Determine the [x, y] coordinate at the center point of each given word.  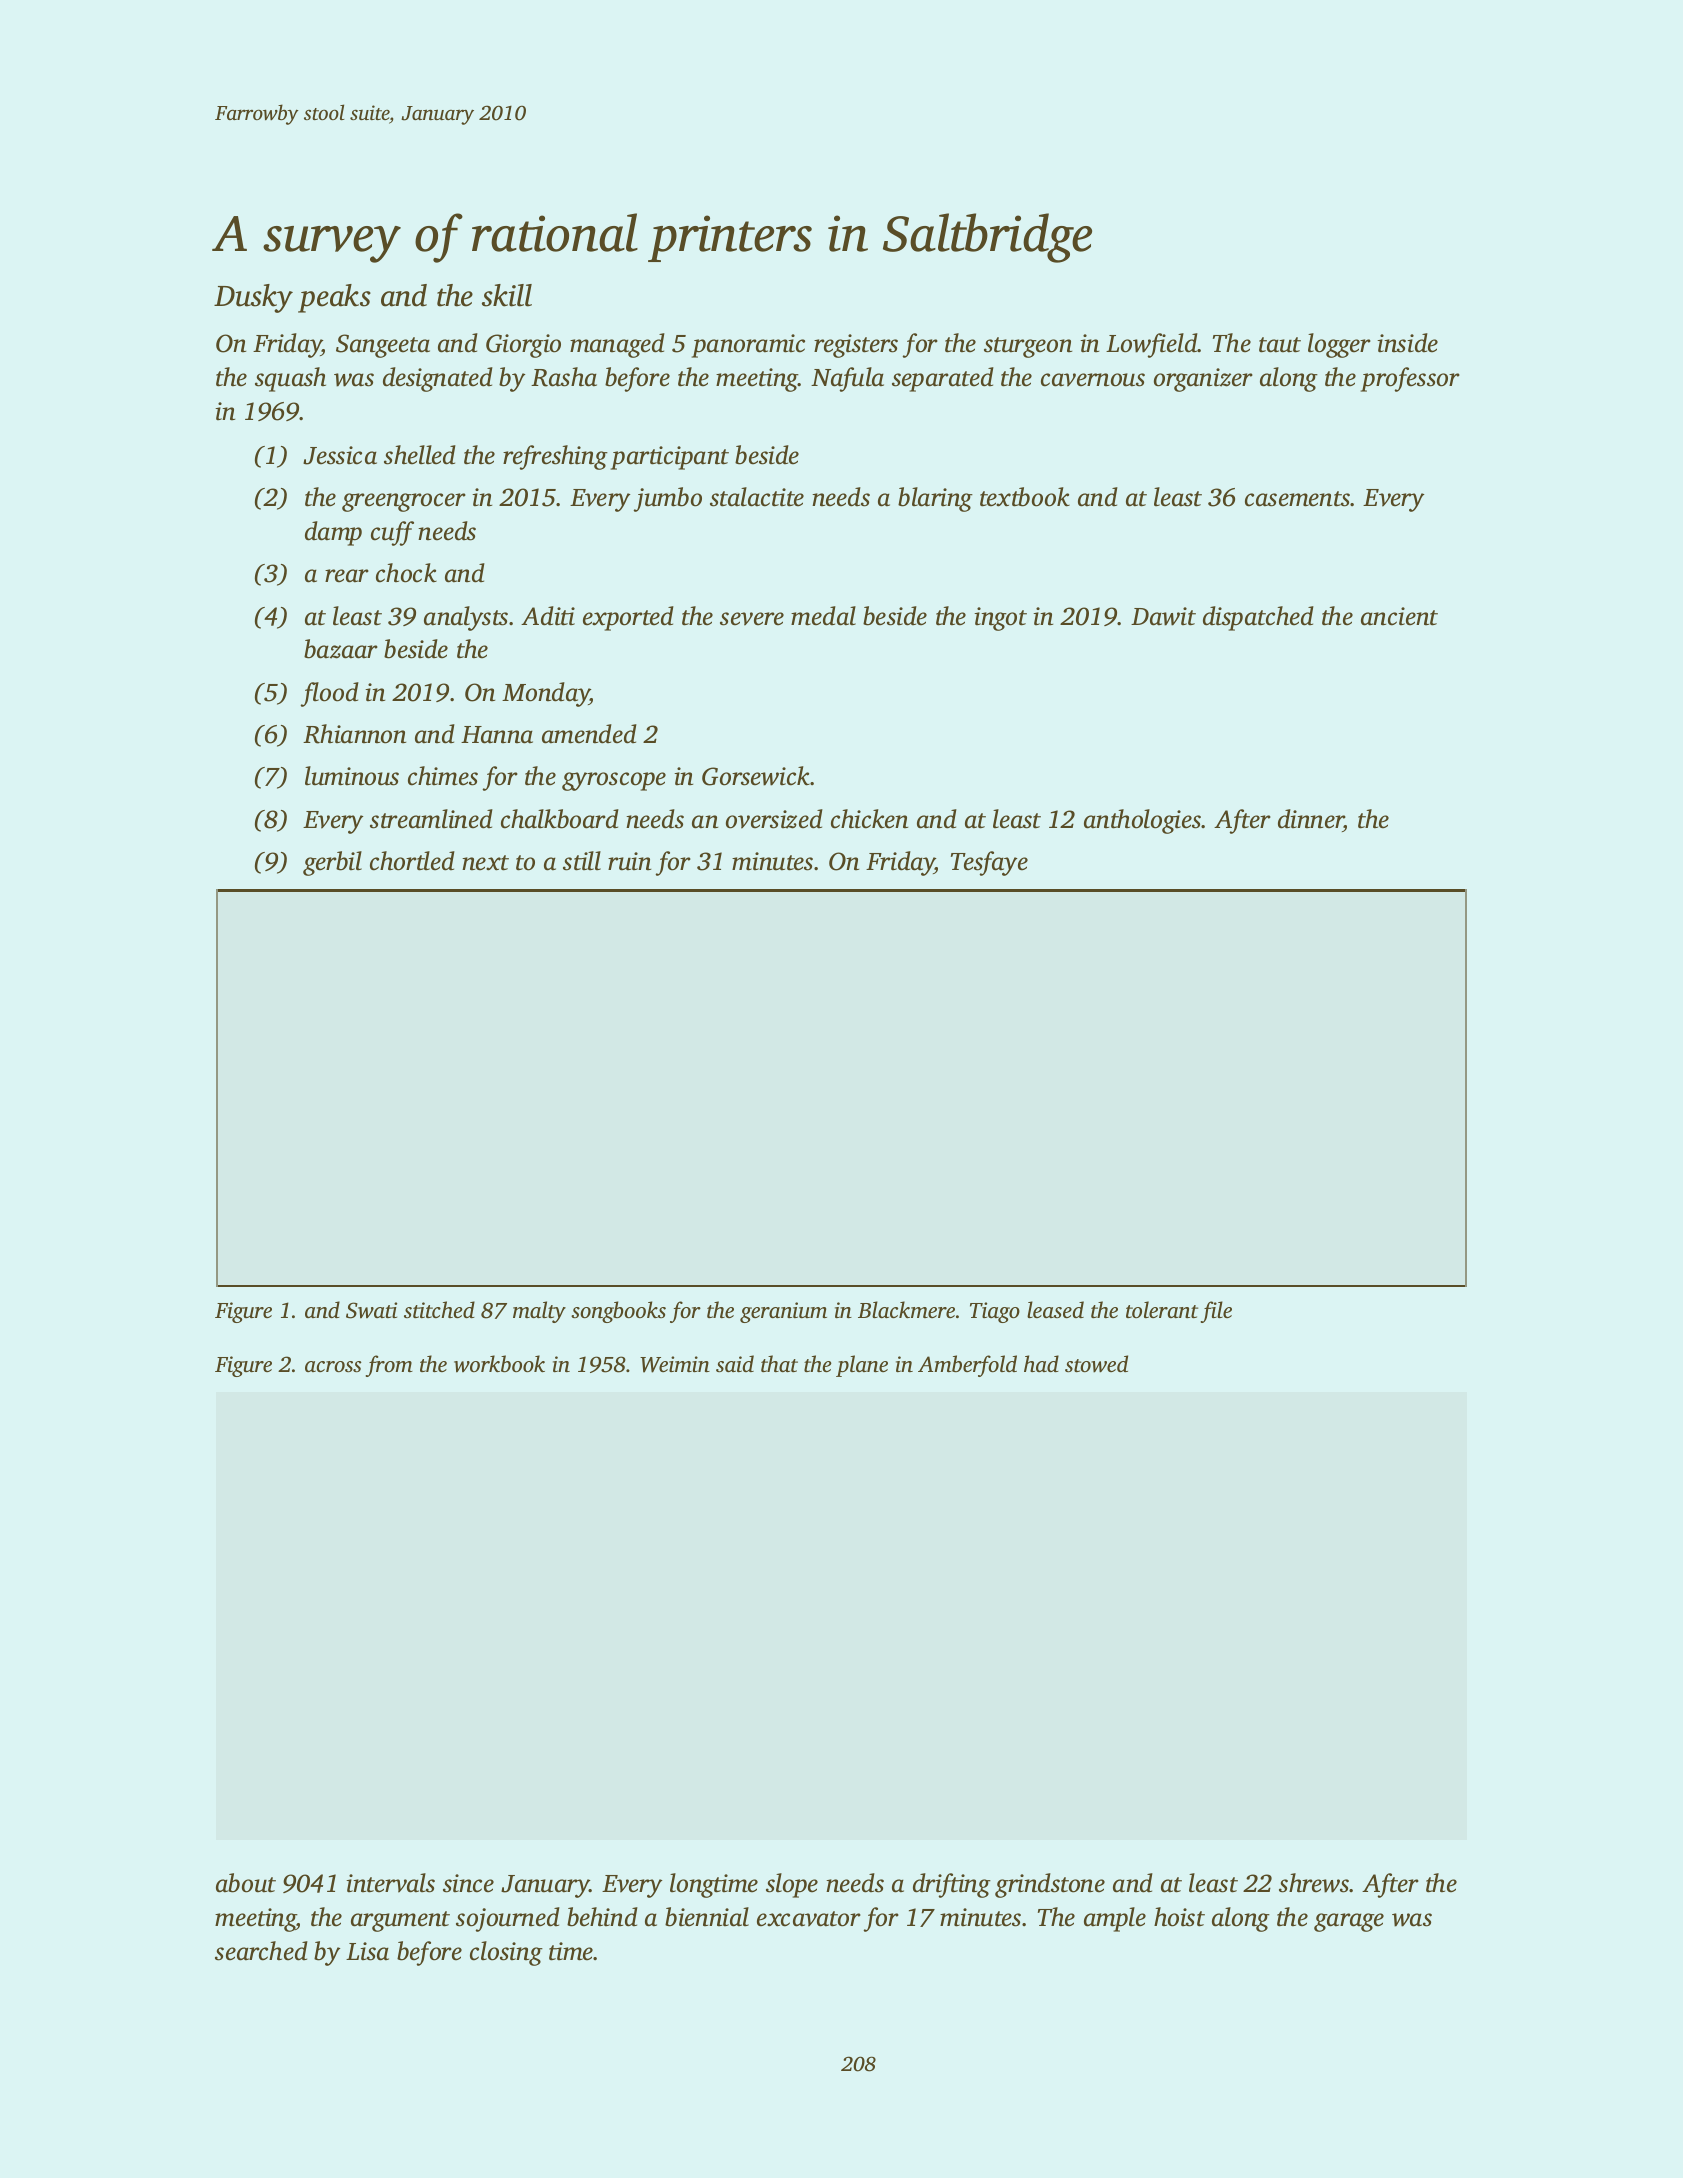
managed [617, 345]
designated [438, 379]
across [333, 1366]
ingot [1000, 619]
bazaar [341, 649]
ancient [1399, 616]
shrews [1314, 1883]
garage [1349, 1922]
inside [1407, 343]
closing [506, 1953]
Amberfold [967, 1366]
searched [261, 1951]
